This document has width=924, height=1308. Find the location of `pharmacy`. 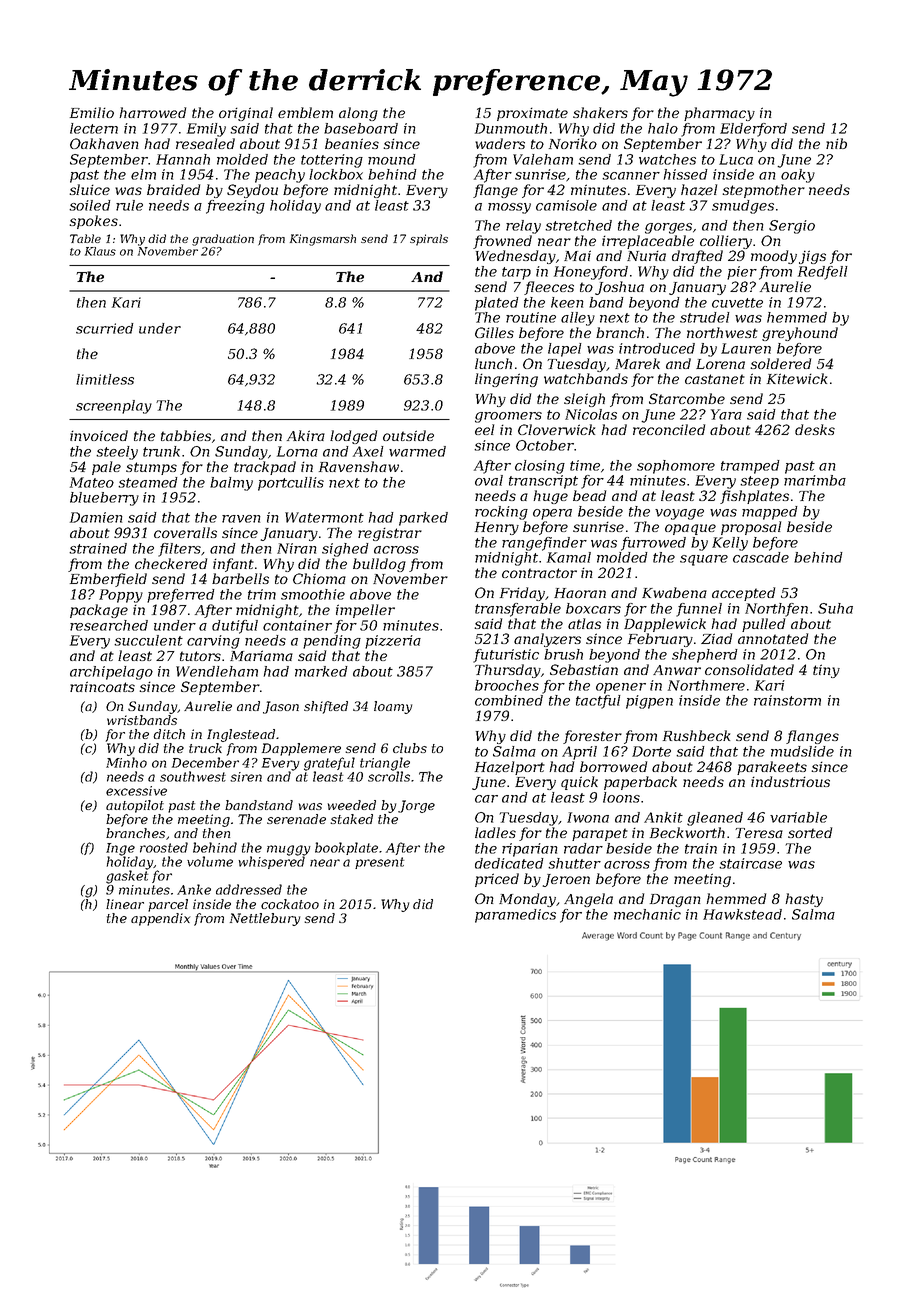

pharmacy is located at coordinates (719, 114).
